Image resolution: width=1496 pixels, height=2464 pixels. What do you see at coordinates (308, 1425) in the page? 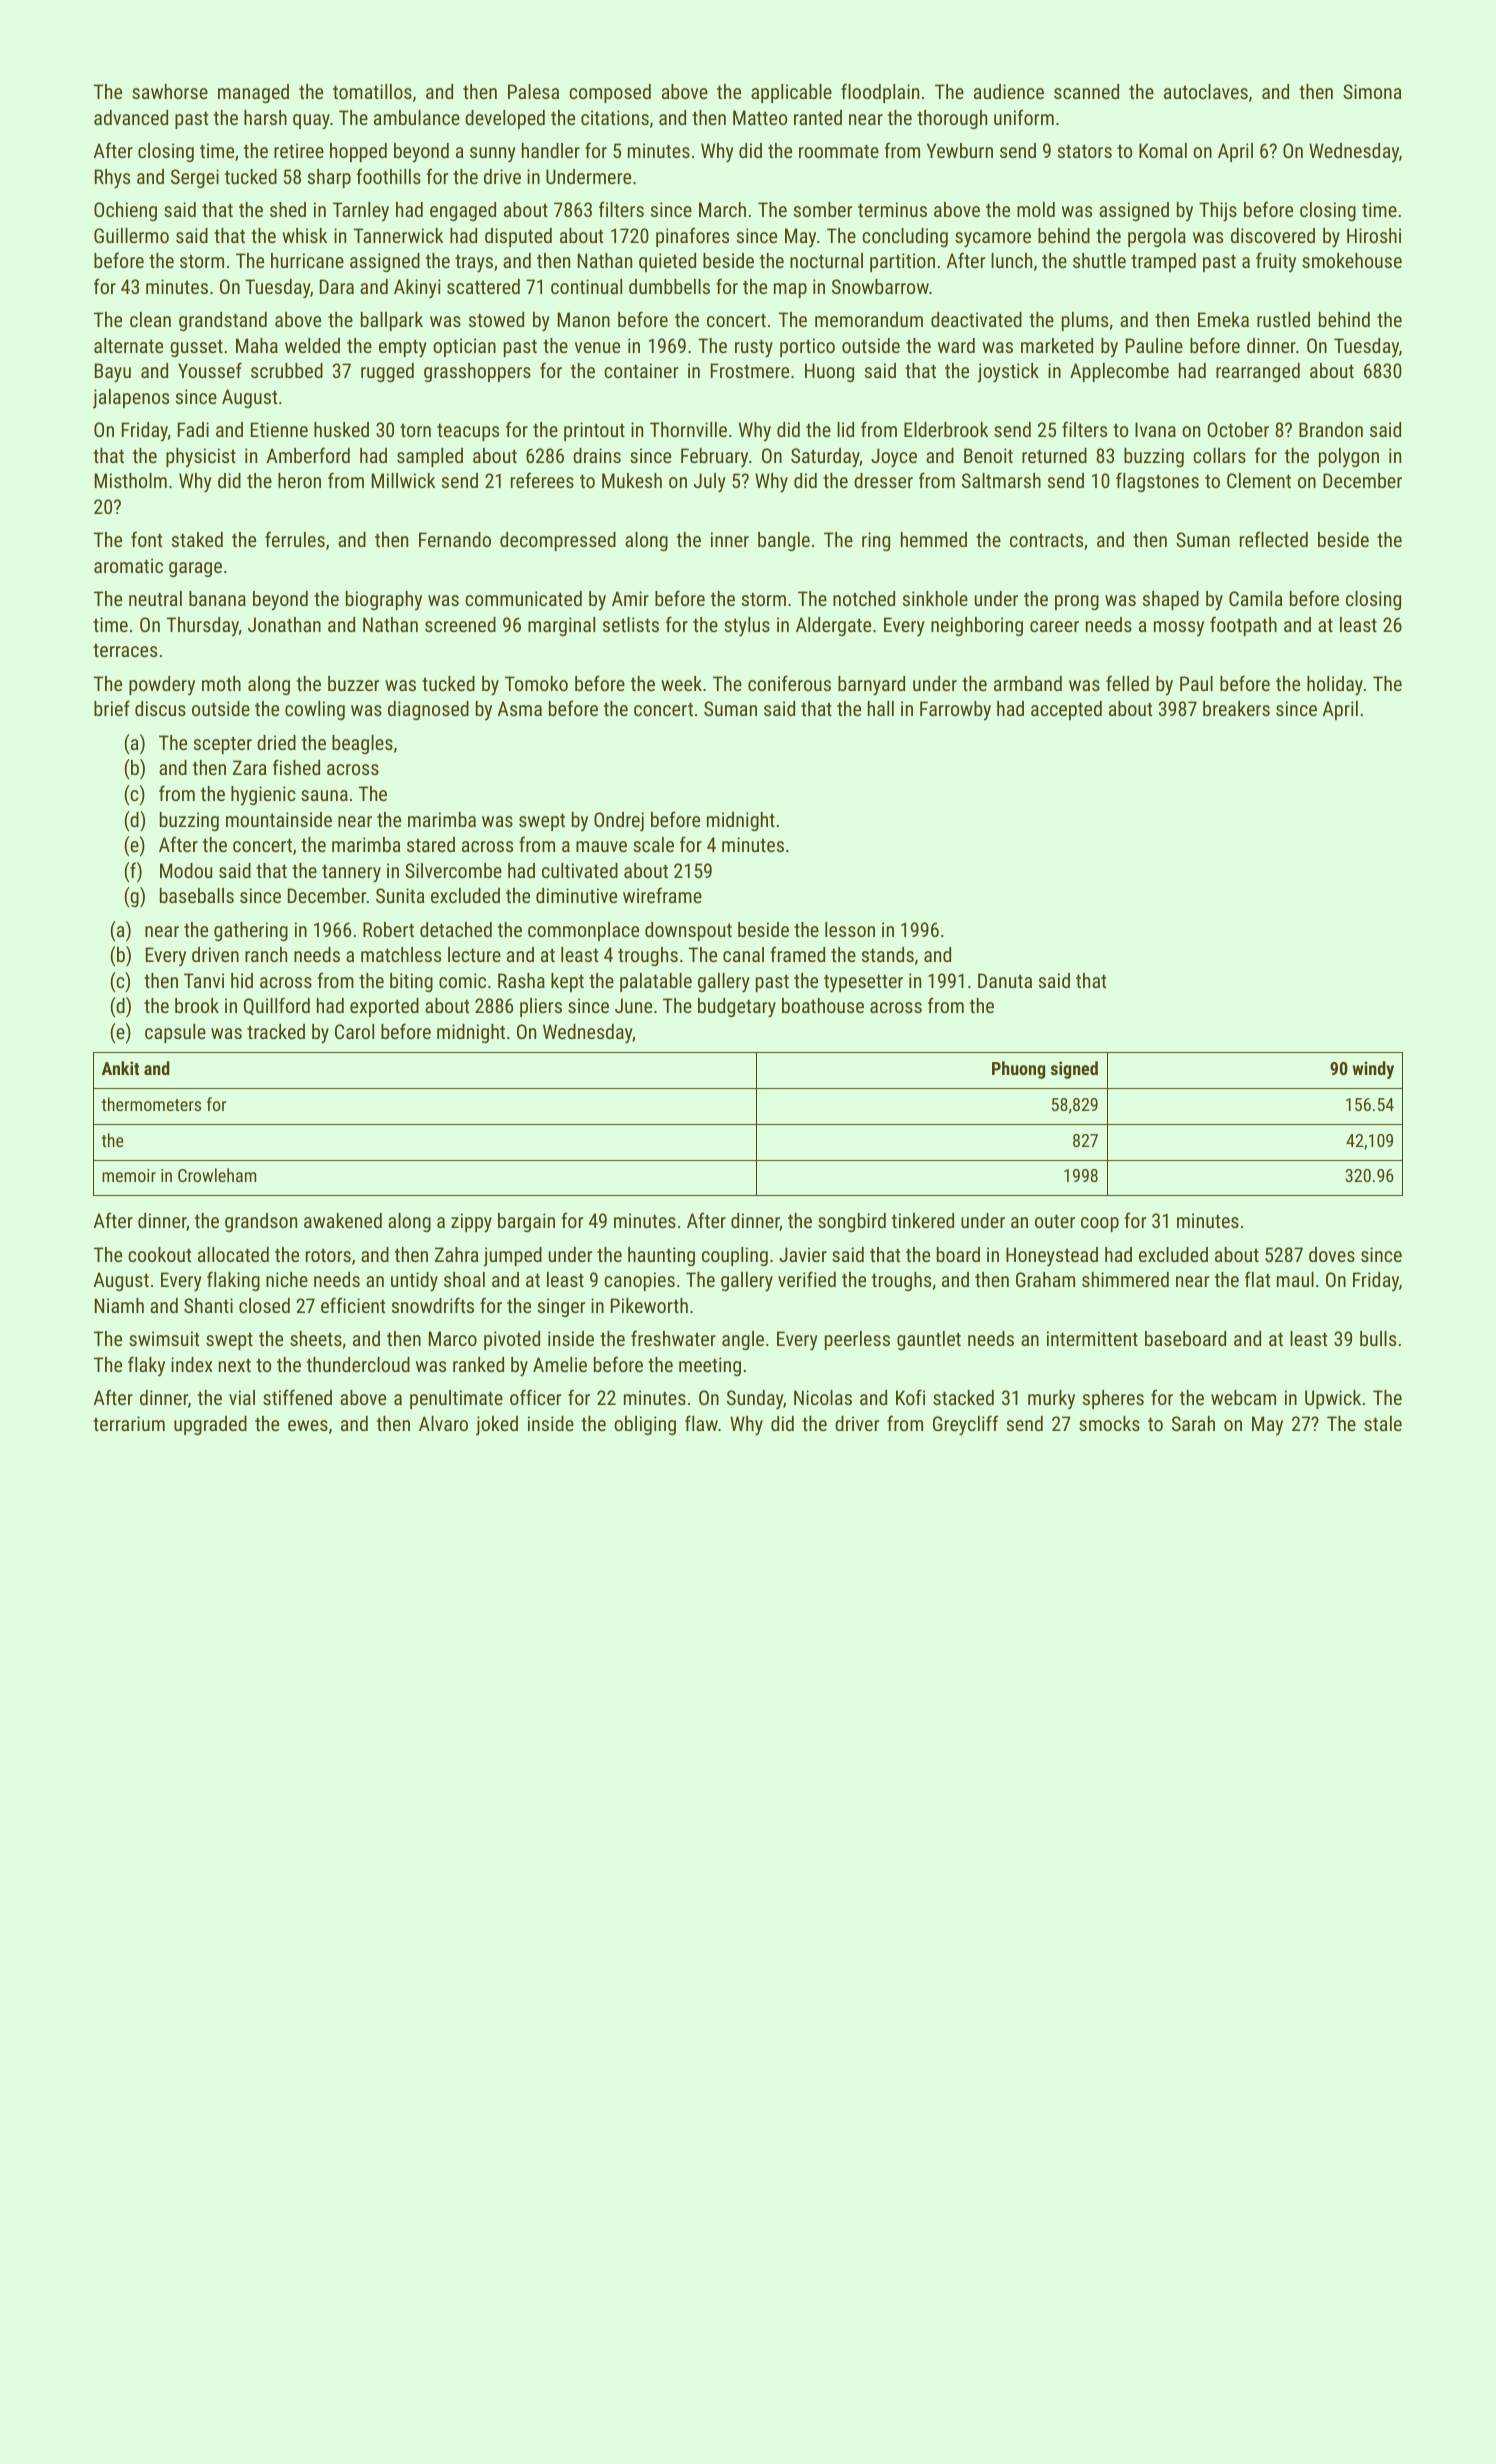
I see `ewes` at bounding box center [308, 1425].
